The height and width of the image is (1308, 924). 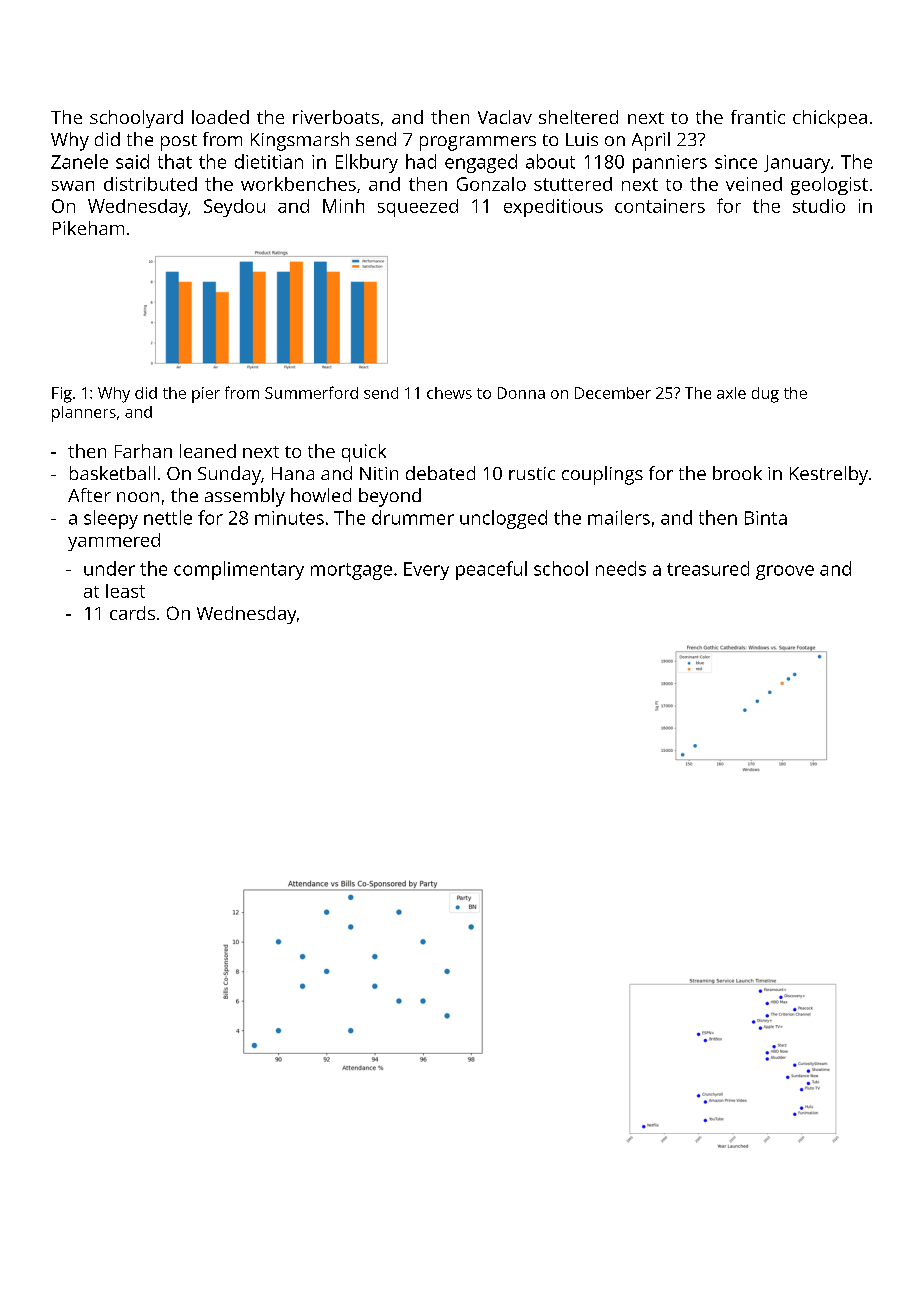 I want to click on nettle, so click(x=168, y=517).
